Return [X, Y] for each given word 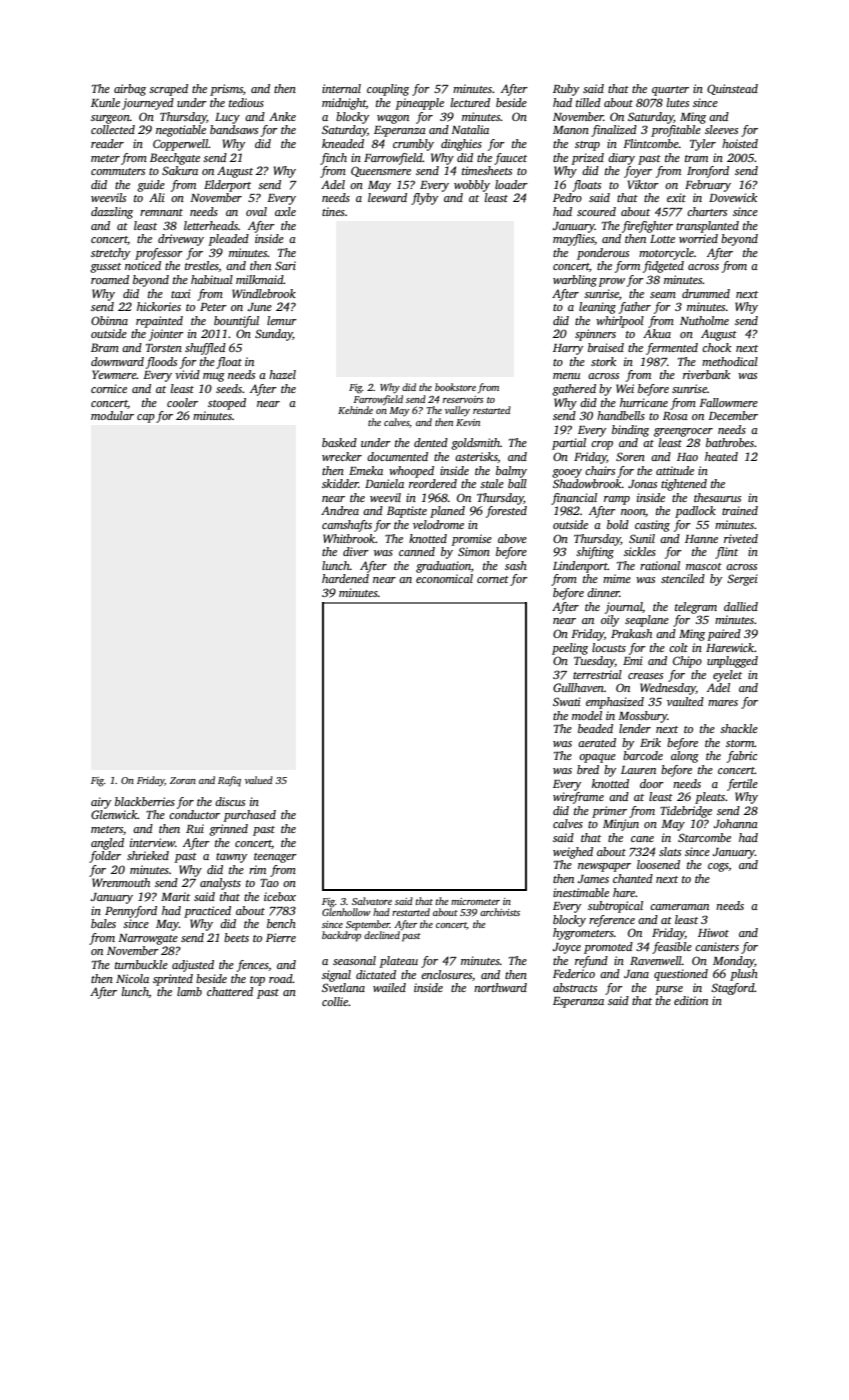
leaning [597, 308]
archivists [500, 912]
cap [146, 418]
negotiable [181, 131]
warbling [575, 281]
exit [676, 197]
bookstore [455, 387]
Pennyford [131, 912]
